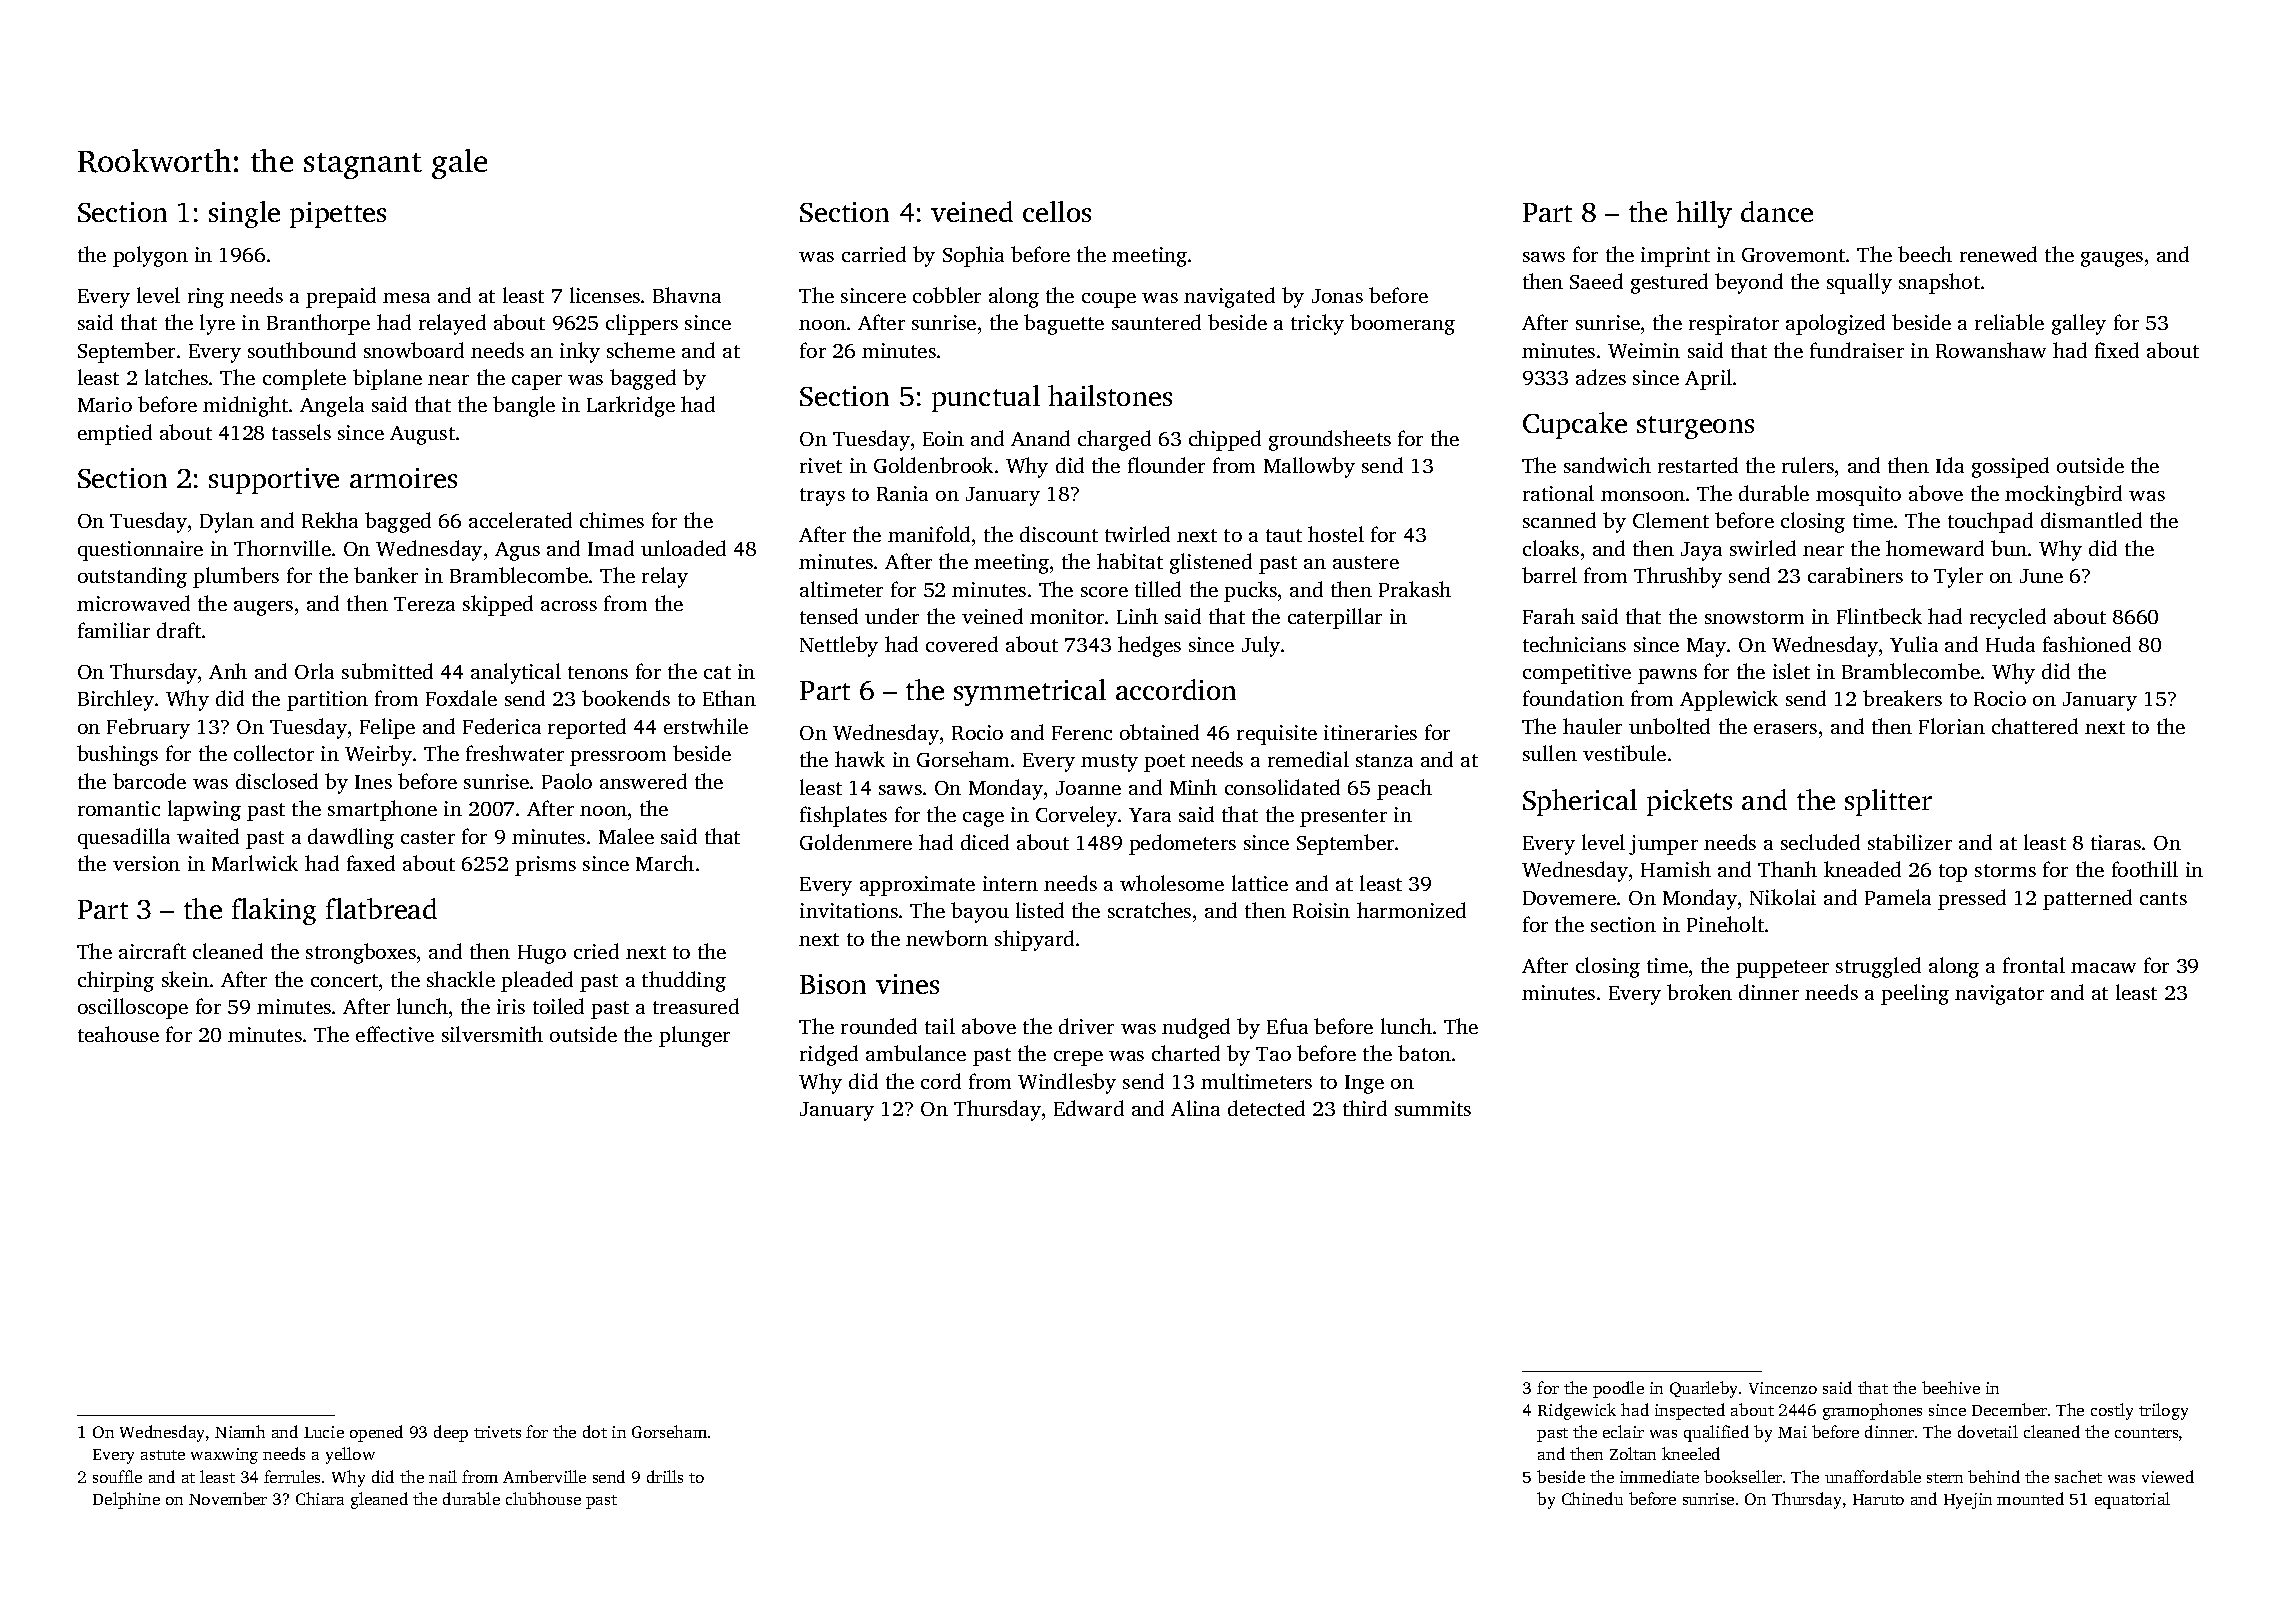 Image resolution: width=2282 pixels, height=1614 pixels. What do you see at coordinates (451, 1433) in the document?
I see `deep` at bounding box center [451, 1433].
